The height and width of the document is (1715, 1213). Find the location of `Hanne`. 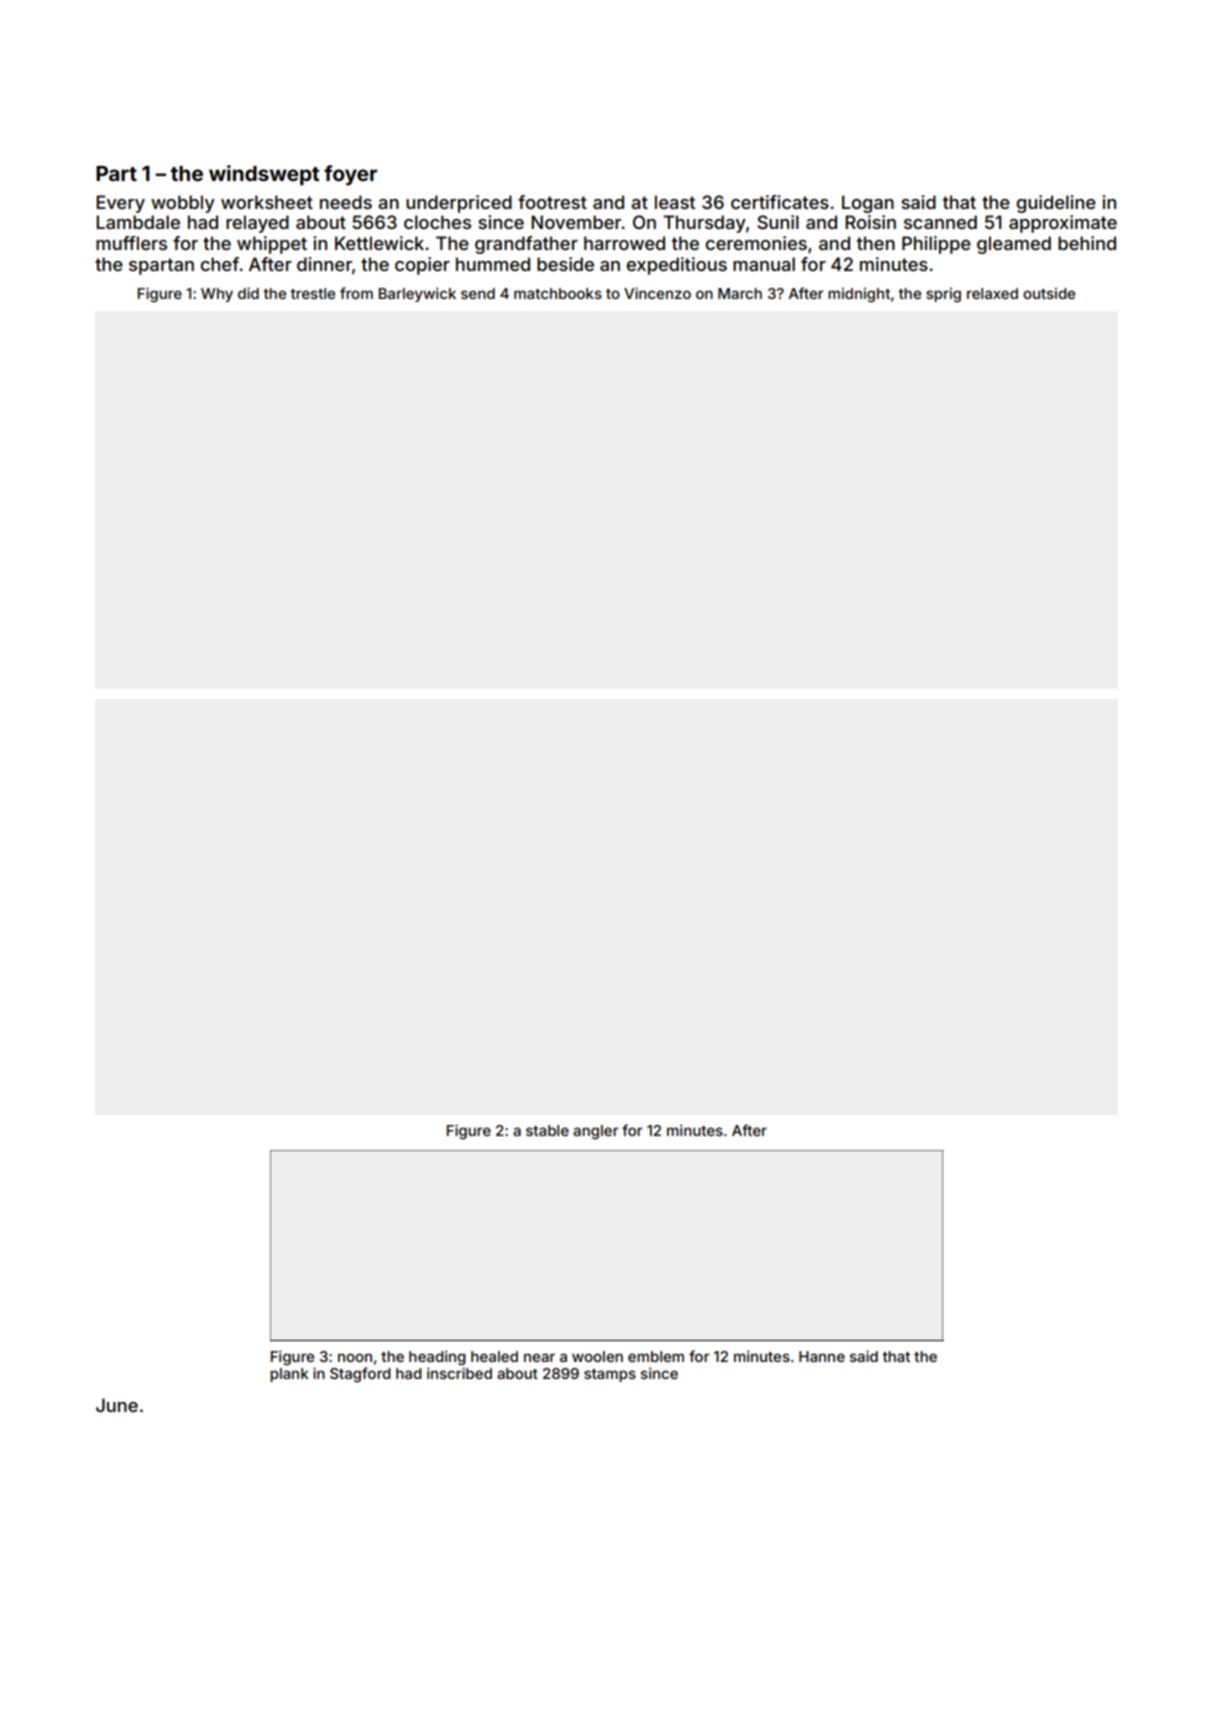

Hanne is located at coordinates (822, 1356).
